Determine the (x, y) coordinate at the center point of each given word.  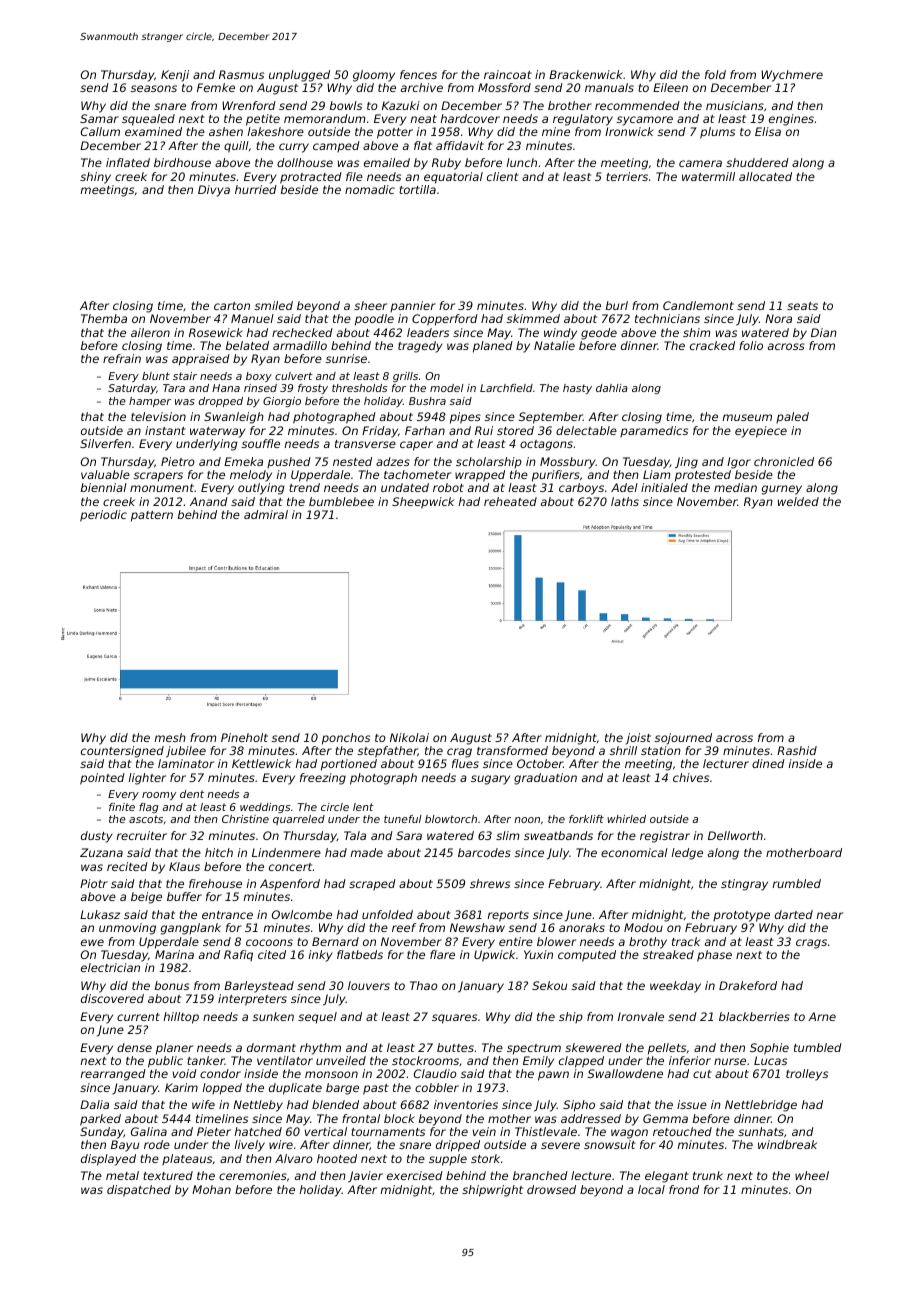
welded (798, 501)
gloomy (374, 76)
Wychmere (792, 76)
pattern (152, 516)
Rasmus (241, 74)
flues (465, 763)
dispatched (139, 1191)
